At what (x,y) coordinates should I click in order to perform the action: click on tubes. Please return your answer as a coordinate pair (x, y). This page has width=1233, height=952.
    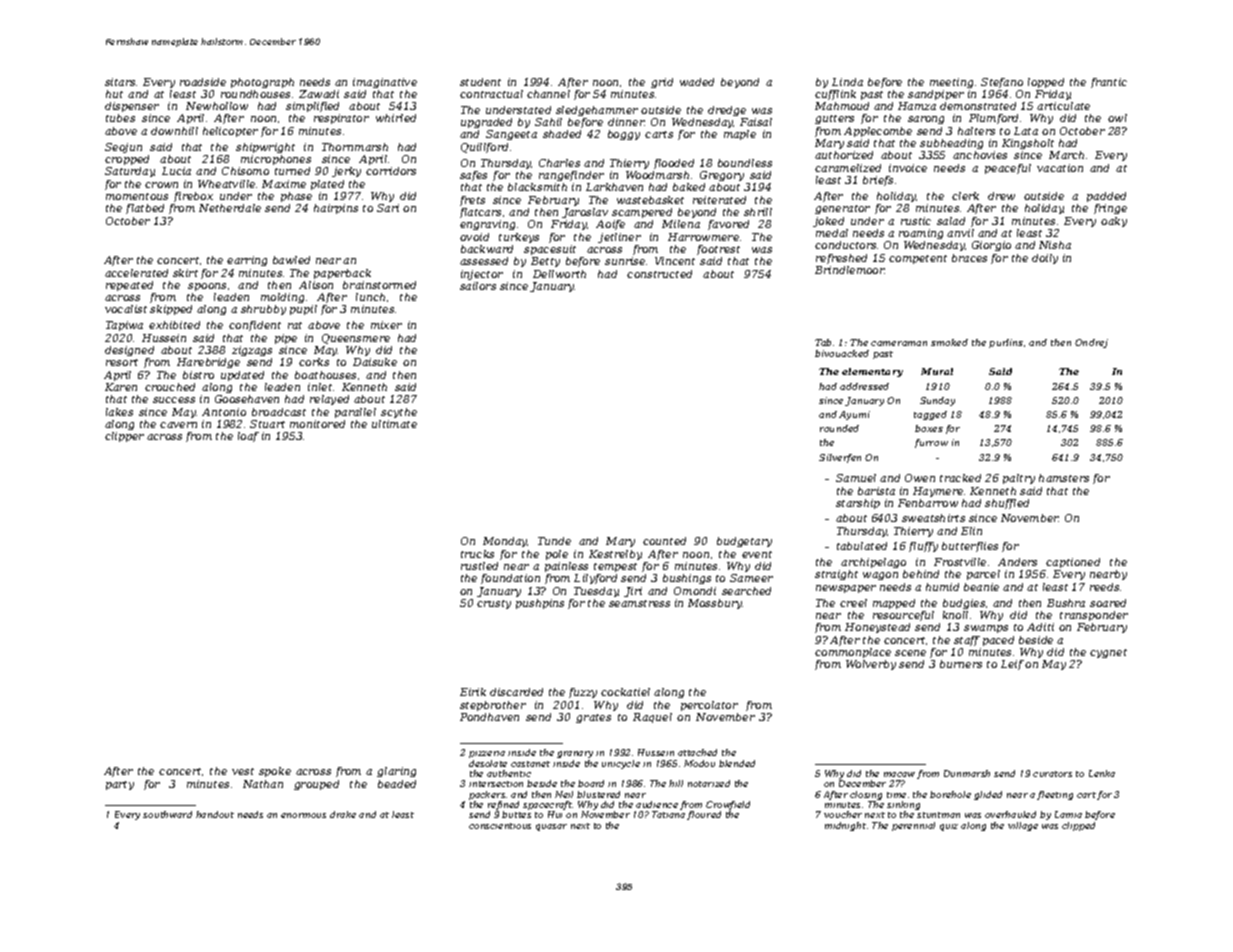
    Looking at the image, I should click on (120, 118).
